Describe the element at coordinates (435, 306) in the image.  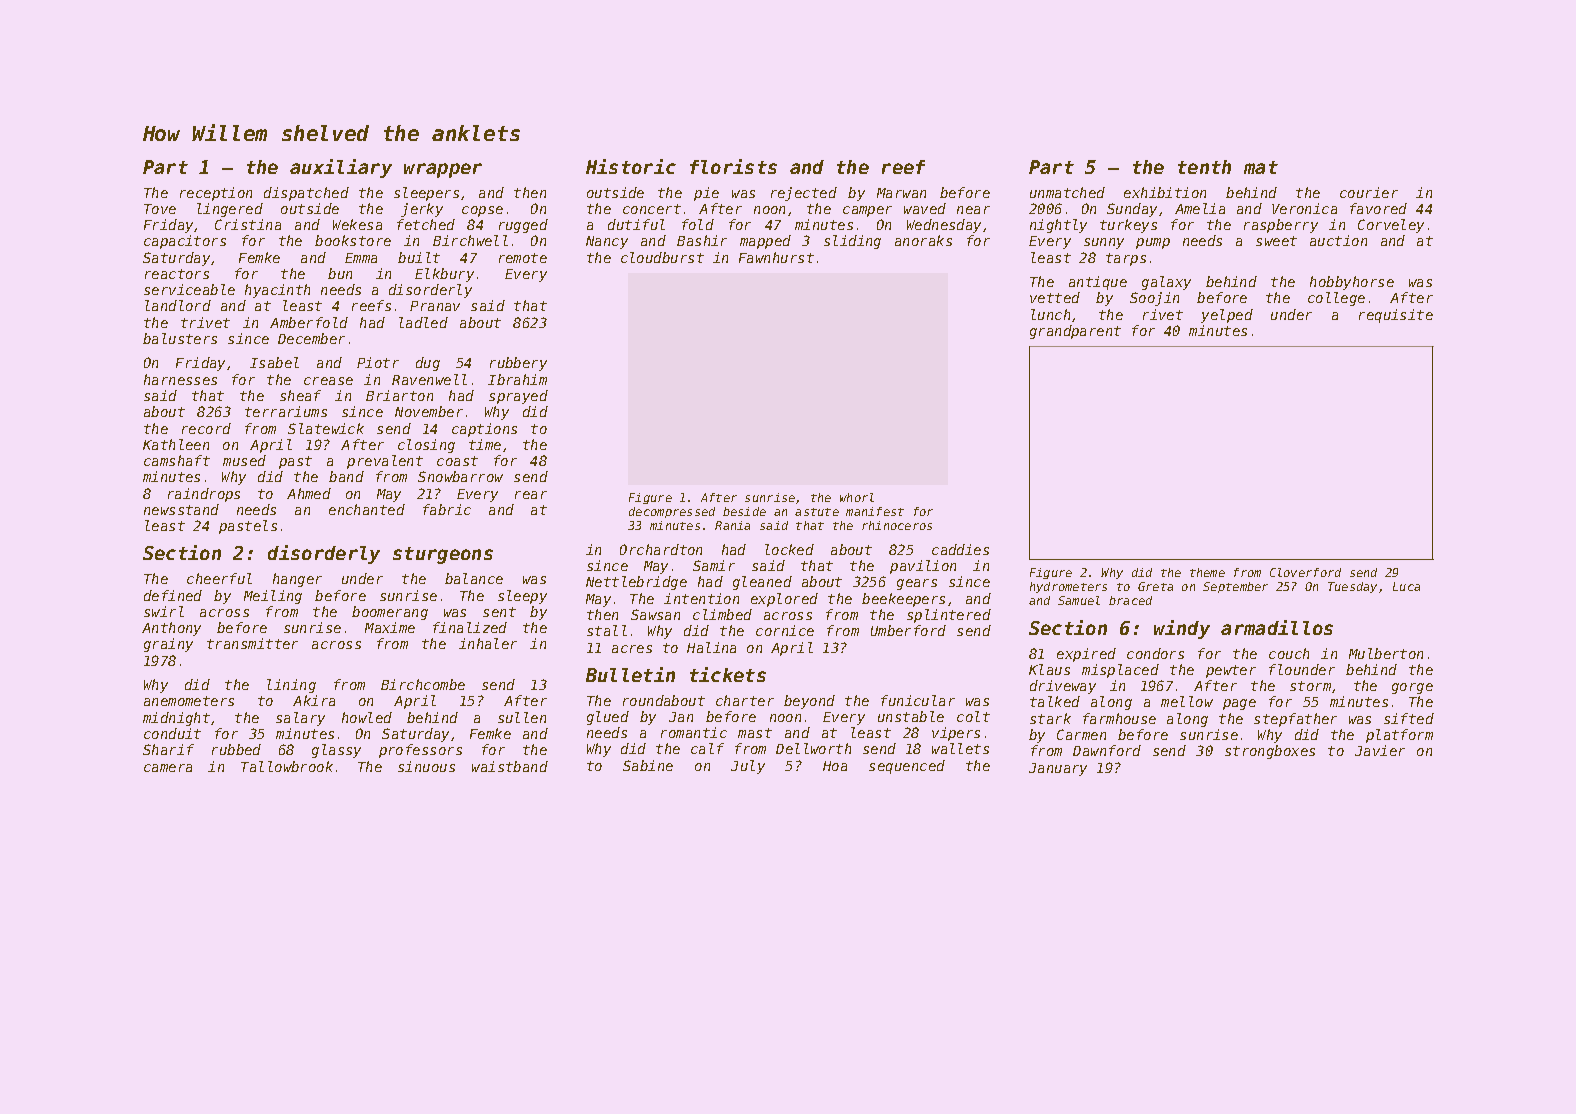
I see `Pranav` at that location.
